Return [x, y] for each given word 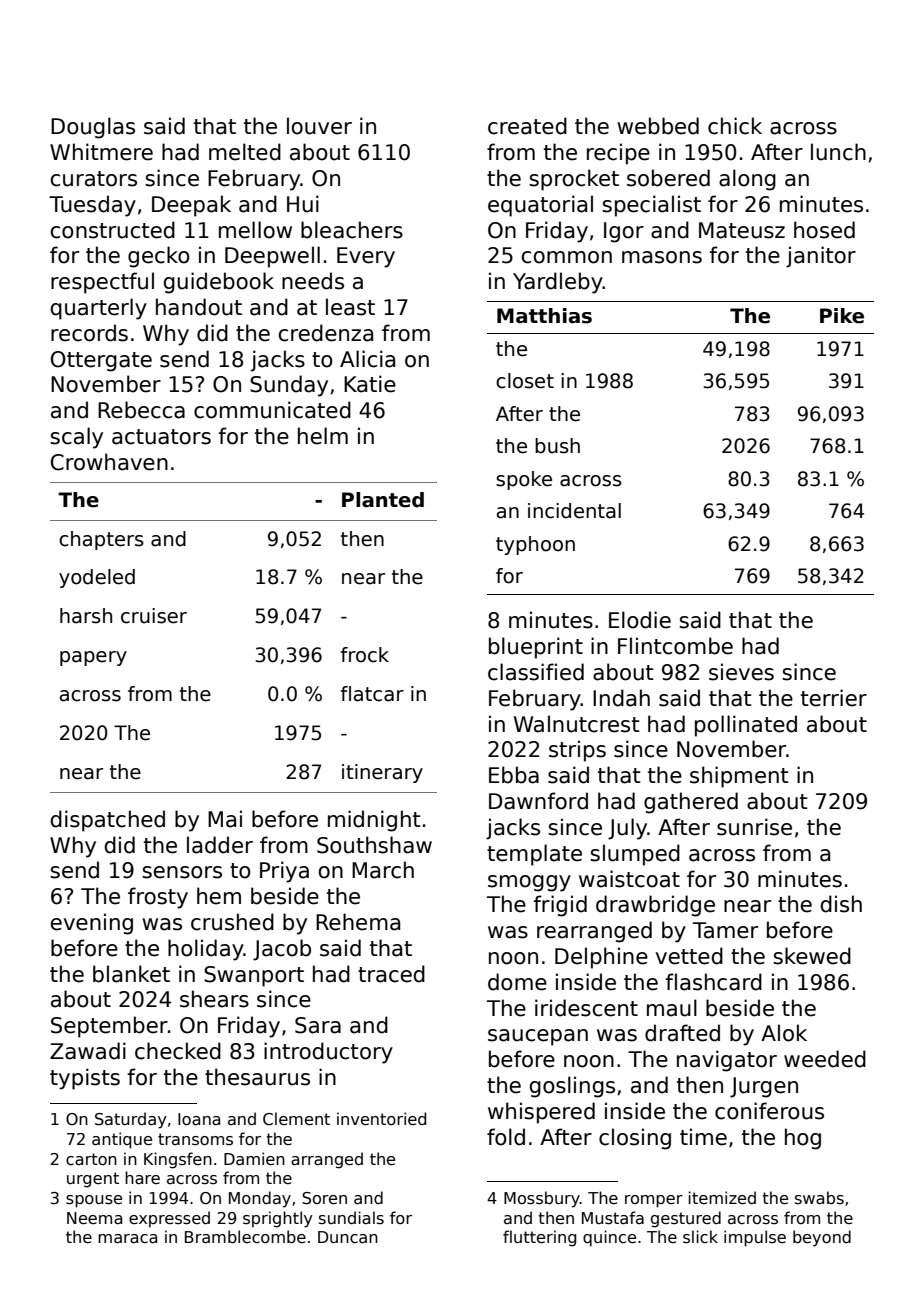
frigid [560, 906]
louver [319, 126]
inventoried [381, 1118]
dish [841, 904]
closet [525, 381]
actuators [161, 437]
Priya [284, 872]
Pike [842, 316]
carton [91, 1159]
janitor [821, 257]
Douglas [93, 128]
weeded [825, 1059]
